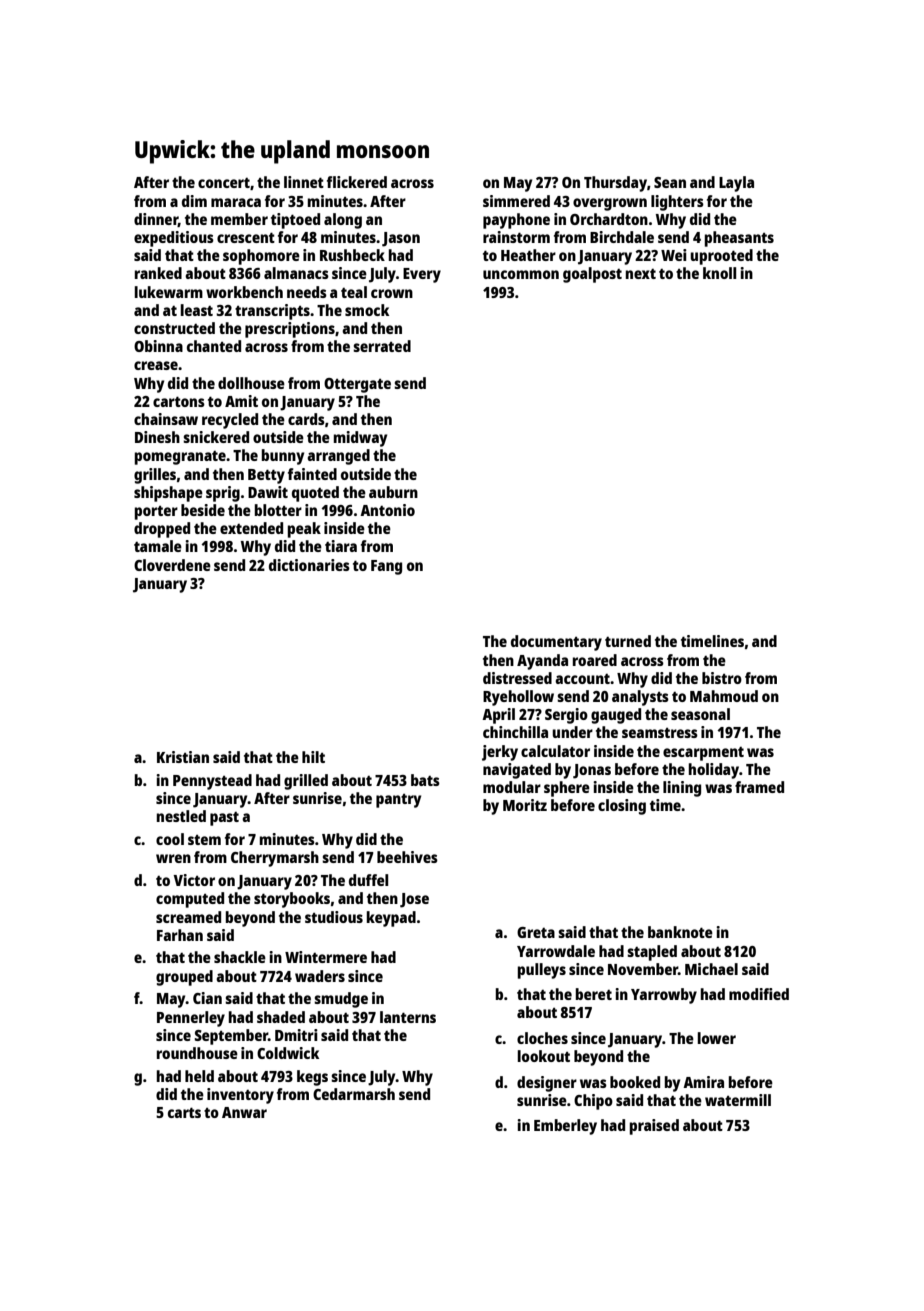 The width and height of the screenshot is (924, 1311). I want to click on bats, so click(425, 780).
